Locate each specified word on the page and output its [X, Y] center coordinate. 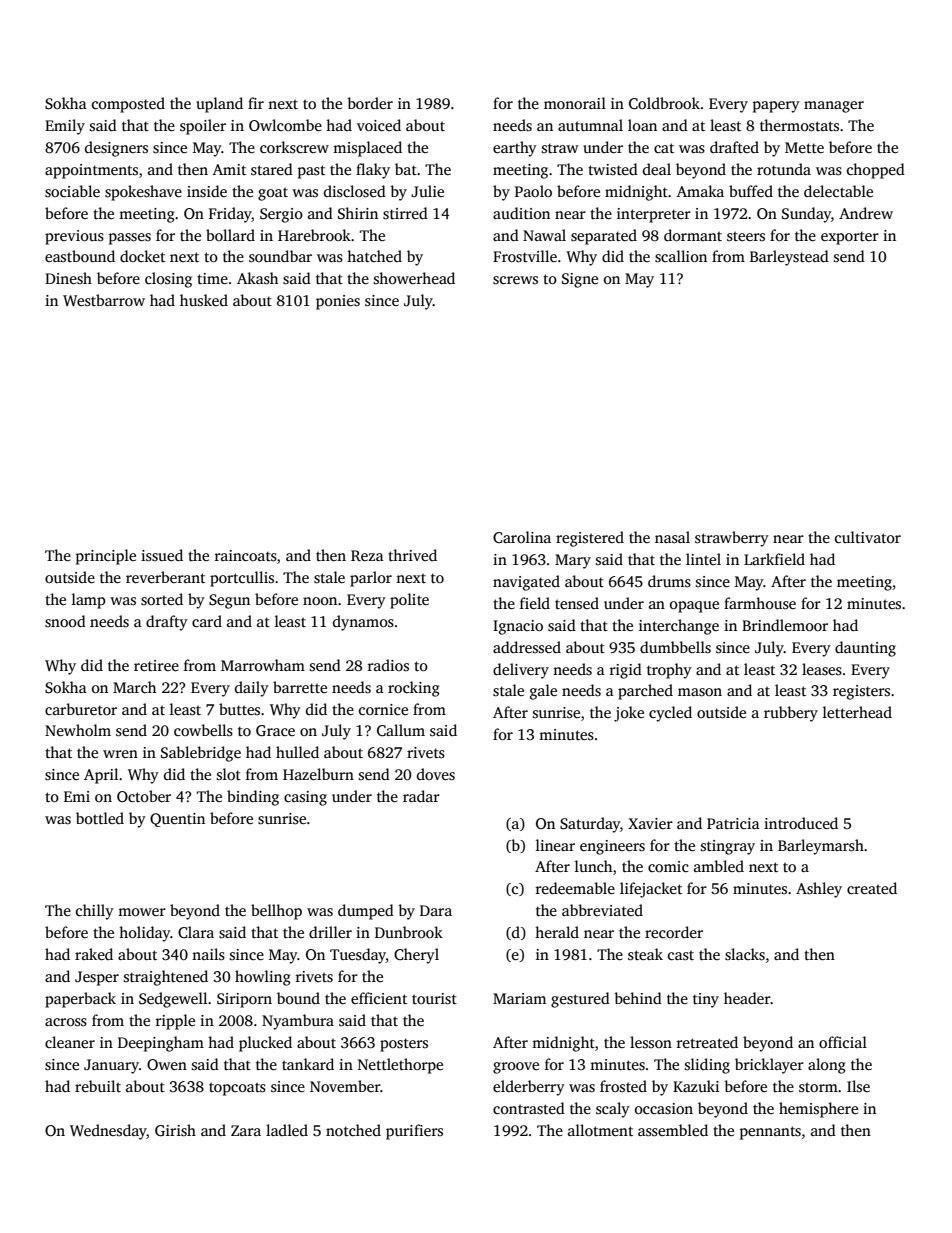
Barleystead [789, 258]
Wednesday [108, 1132]
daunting [865, 649]
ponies [338, 302]
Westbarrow [104, 300]
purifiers [414, 1132]
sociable [72, 191]
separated [604, 237]
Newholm [78, 730]
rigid [626, 671]
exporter [850, 238]
